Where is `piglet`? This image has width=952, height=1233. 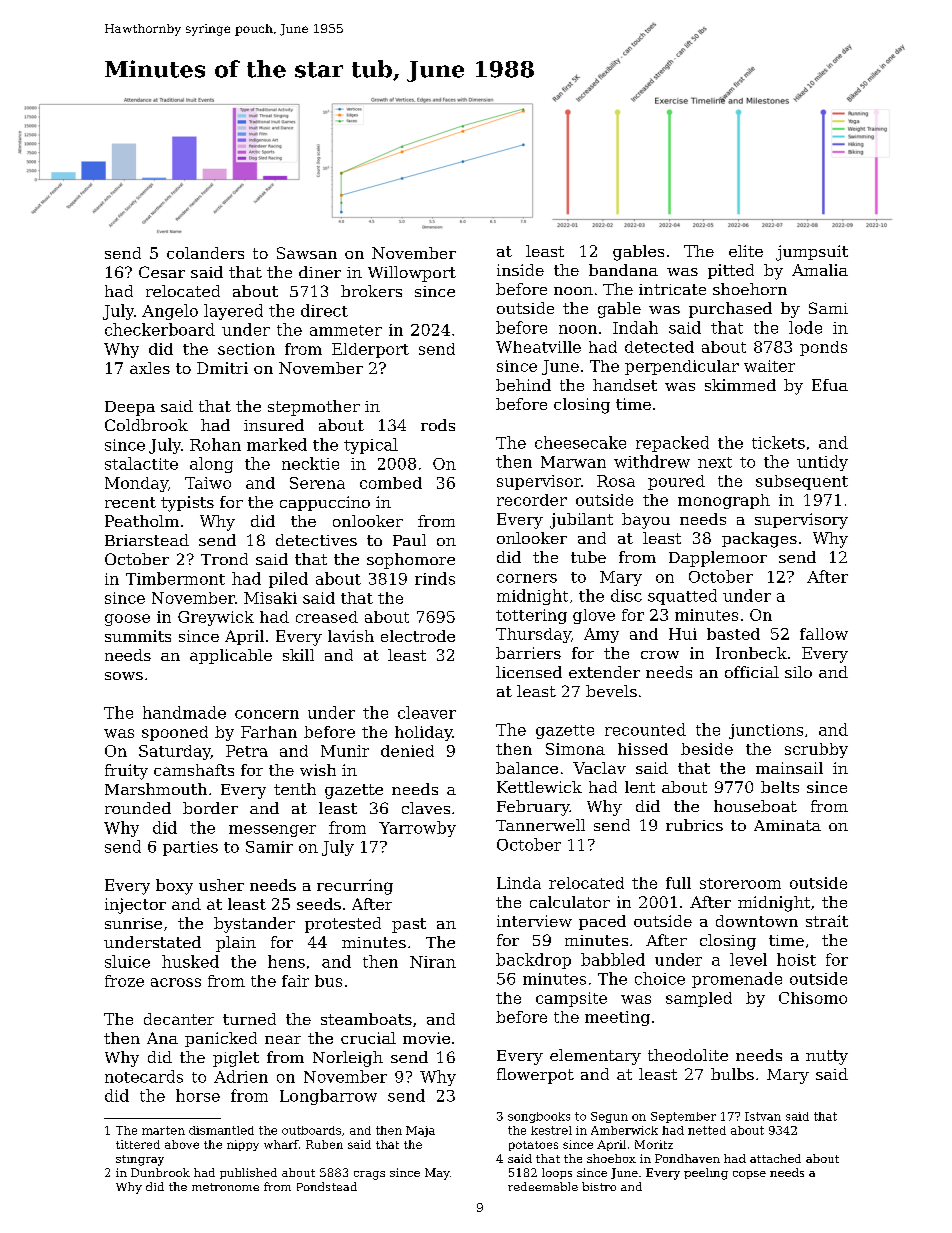
piglet is located at coordinates (236, 1059).
